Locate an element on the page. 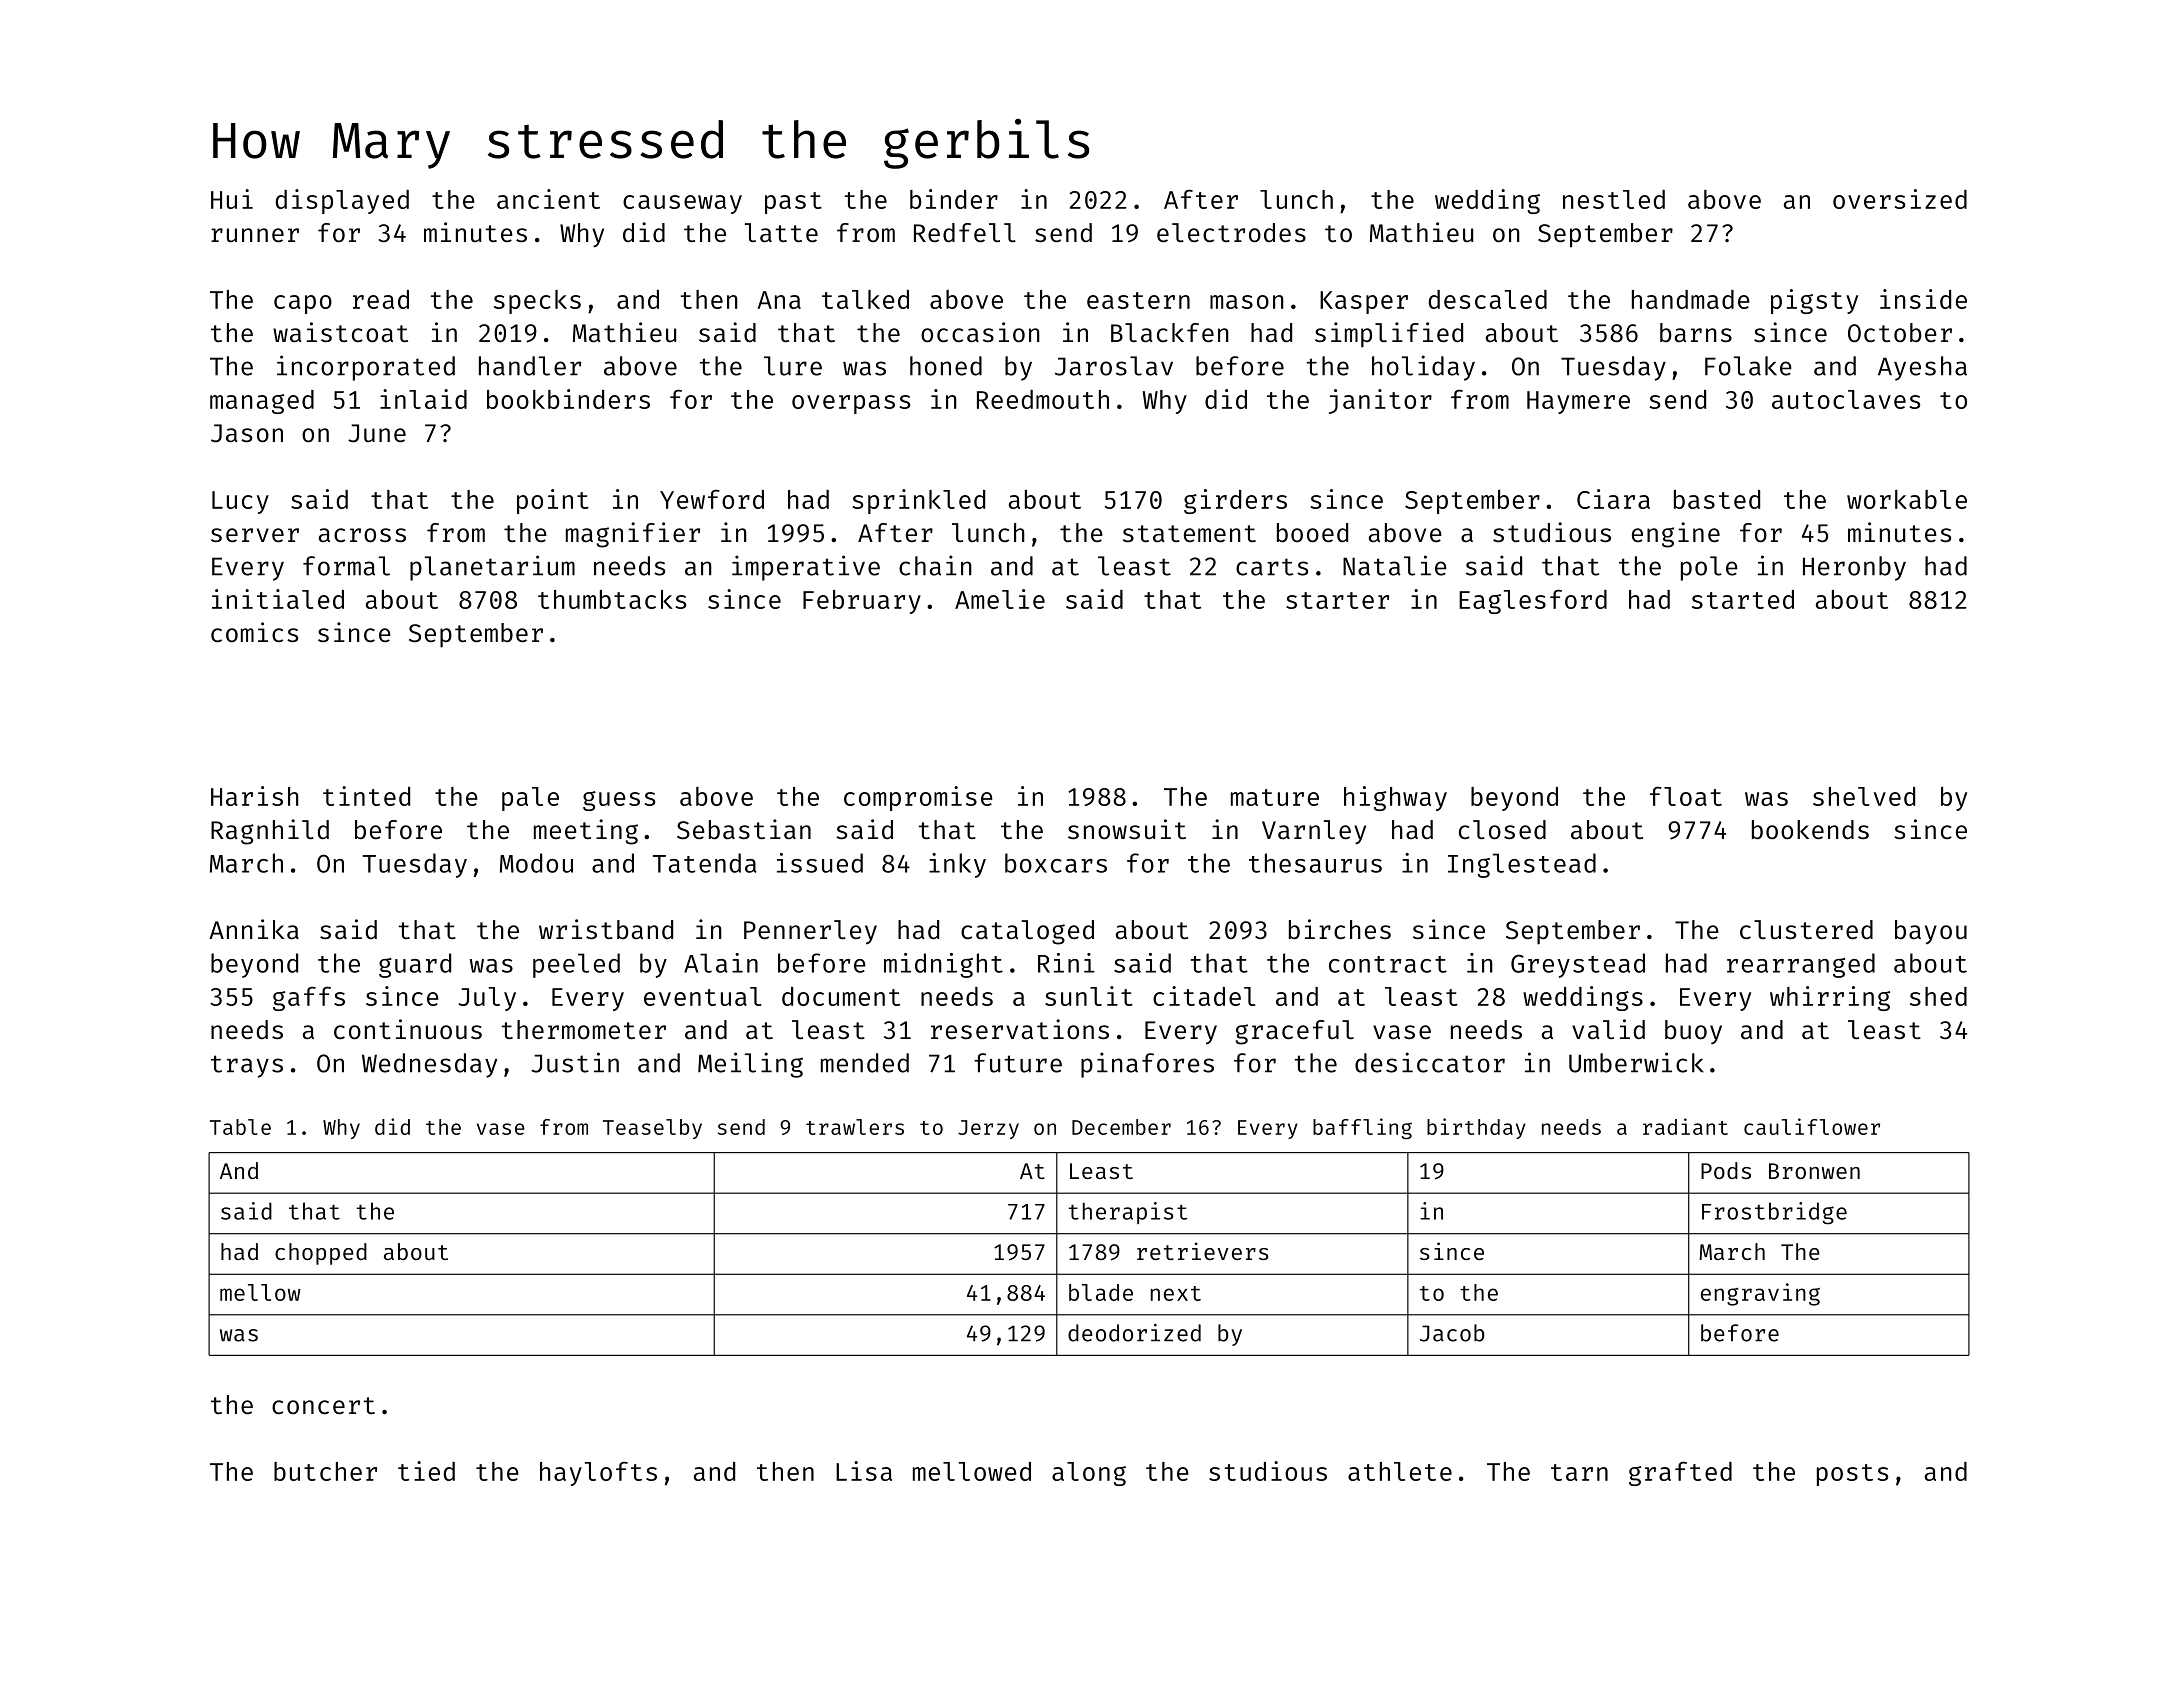 The height and width of the image is (1683, 2178). chopped is located at coordinates (321, 1254).
